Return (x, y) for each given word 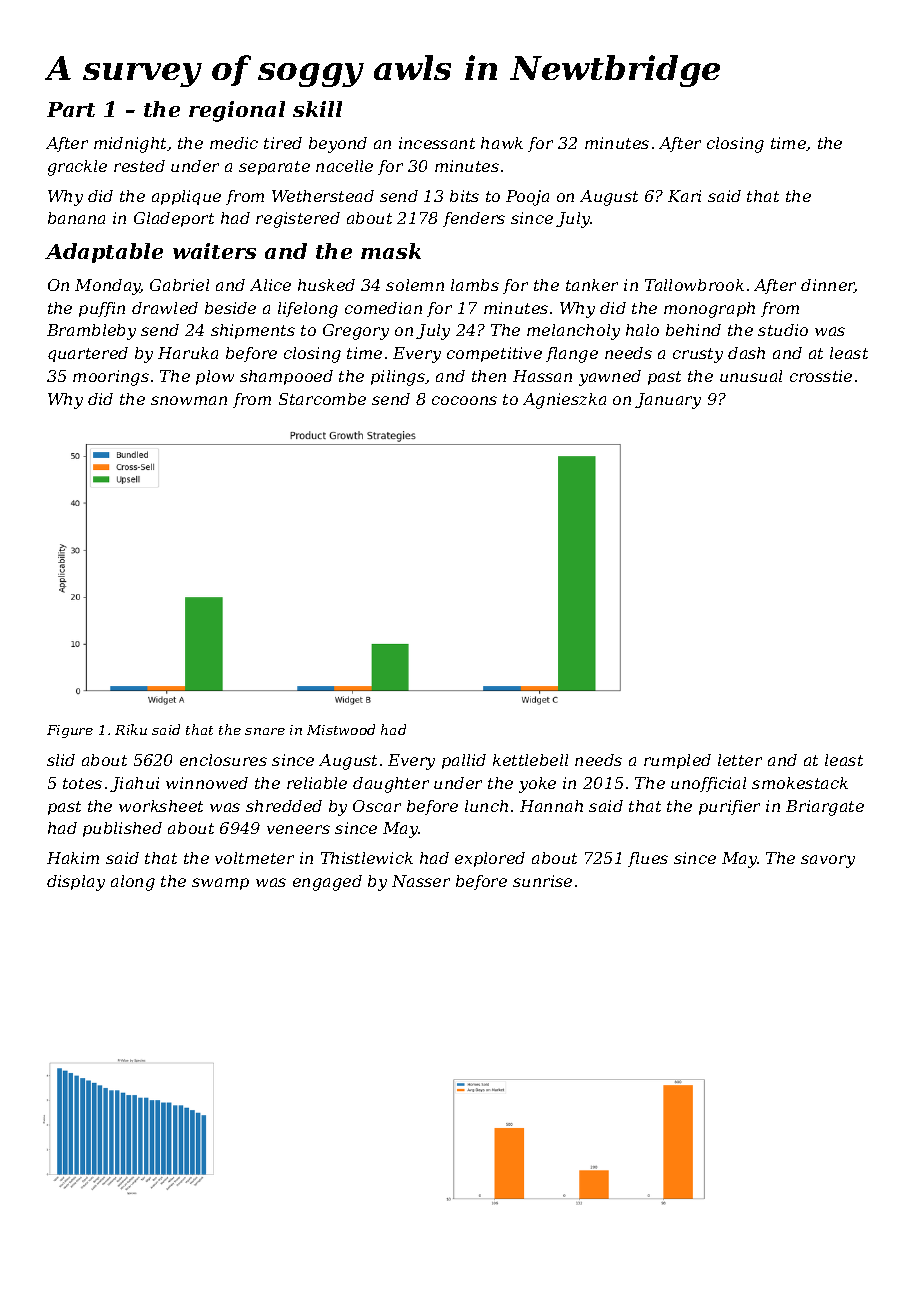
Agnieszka (564, 401)
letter (740, 760)
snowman (189, 400)
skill (317, 109)
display (76, 883)
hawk (502, 143)
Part (71, 109)
